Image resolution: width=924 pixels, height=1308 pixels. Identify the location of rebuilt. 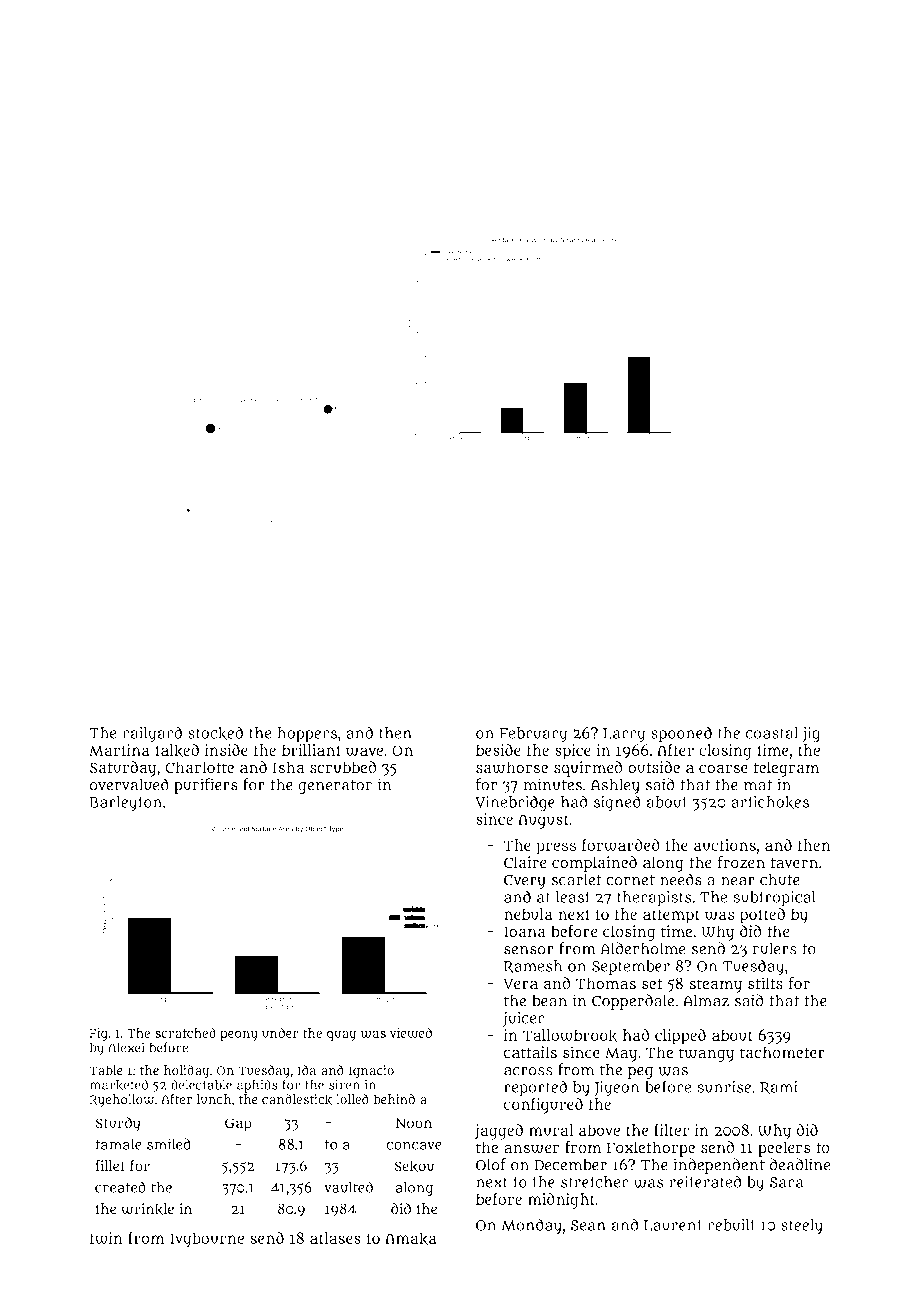
(732, 1225).
